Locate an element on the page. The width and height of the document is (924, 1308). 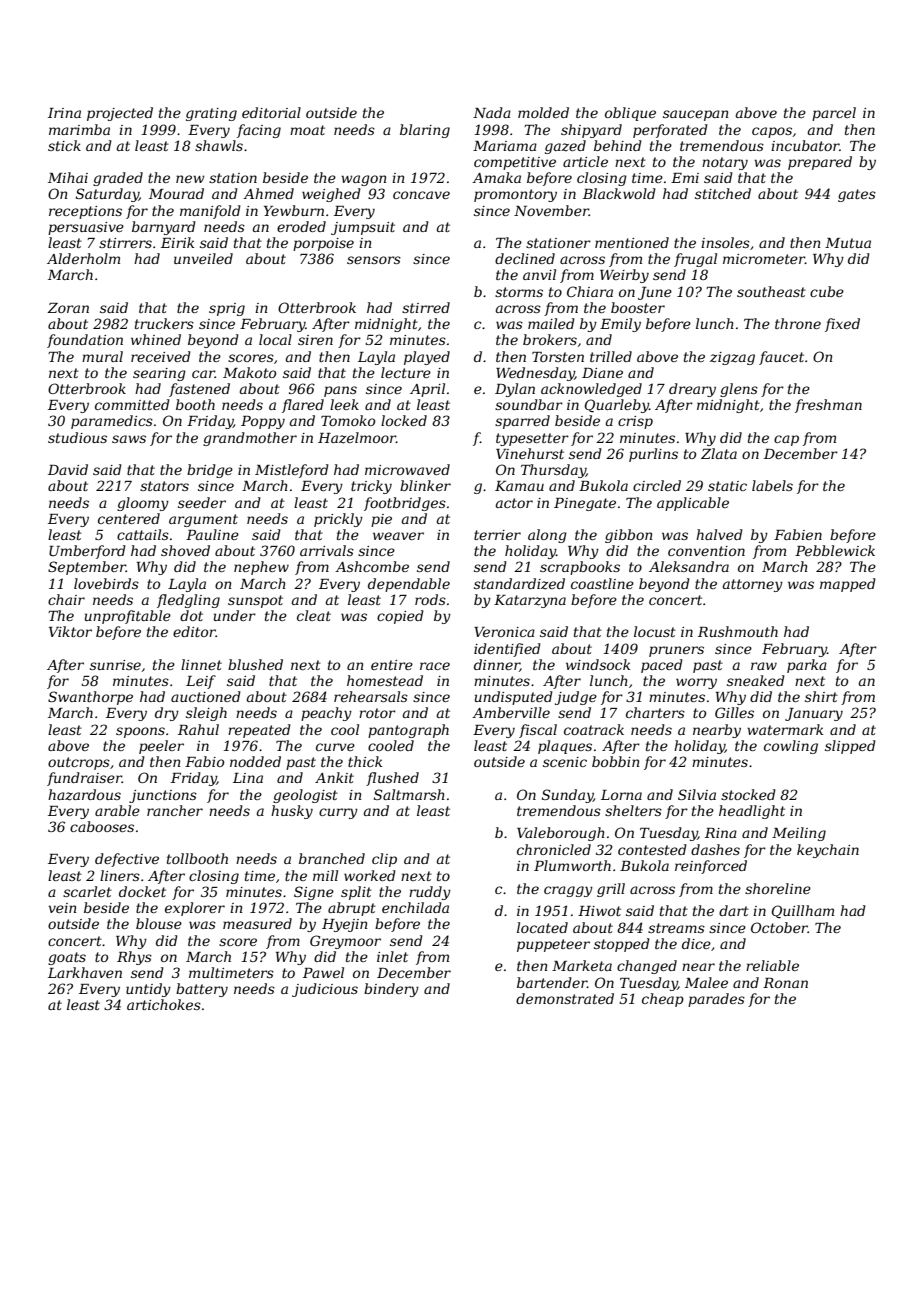
scenic is located at coordinates (565, 762).
